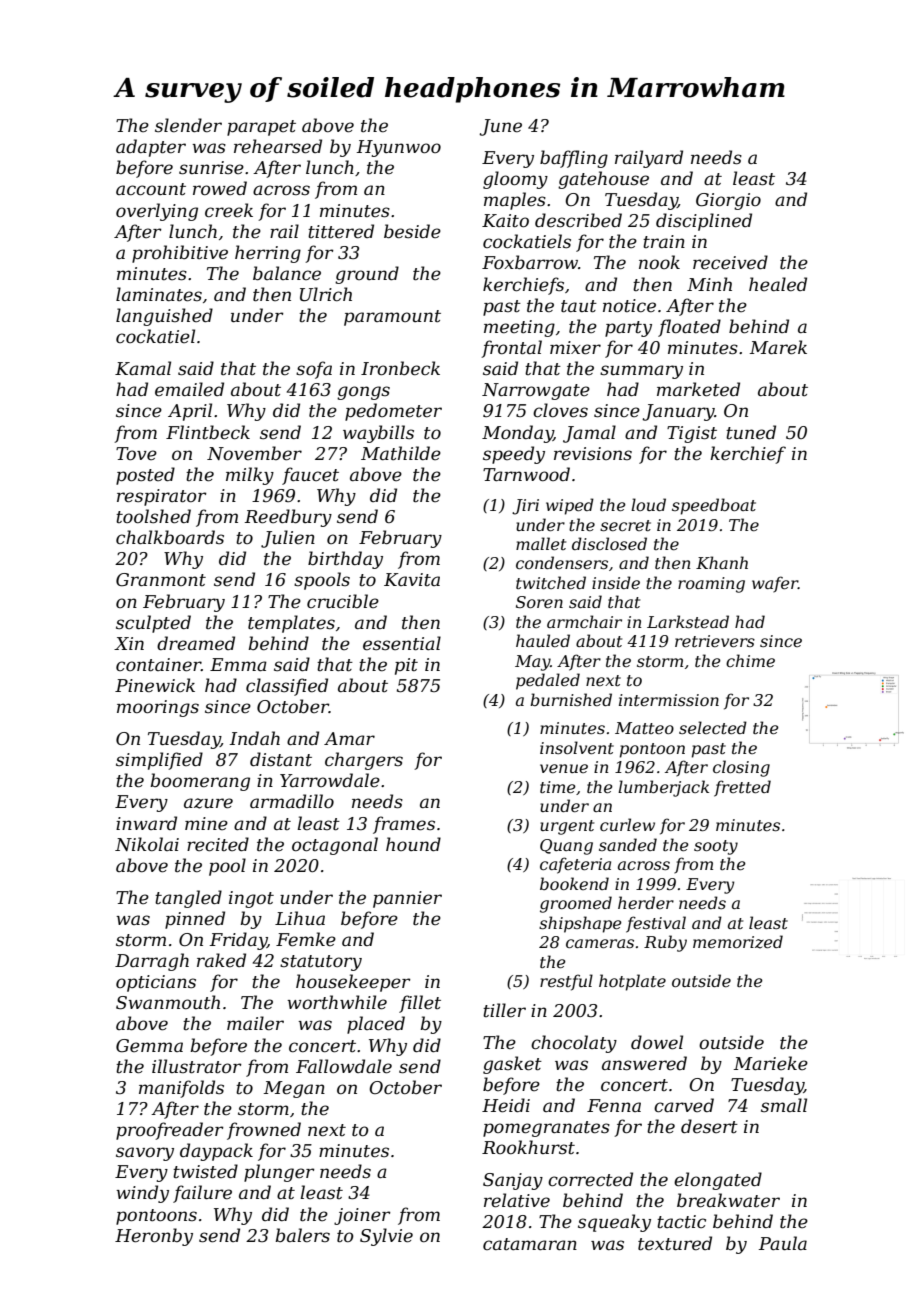  What do you see at coordinates (261, 128) in the screenshot?
I see `parapet` at bounding box center [261, 128].
